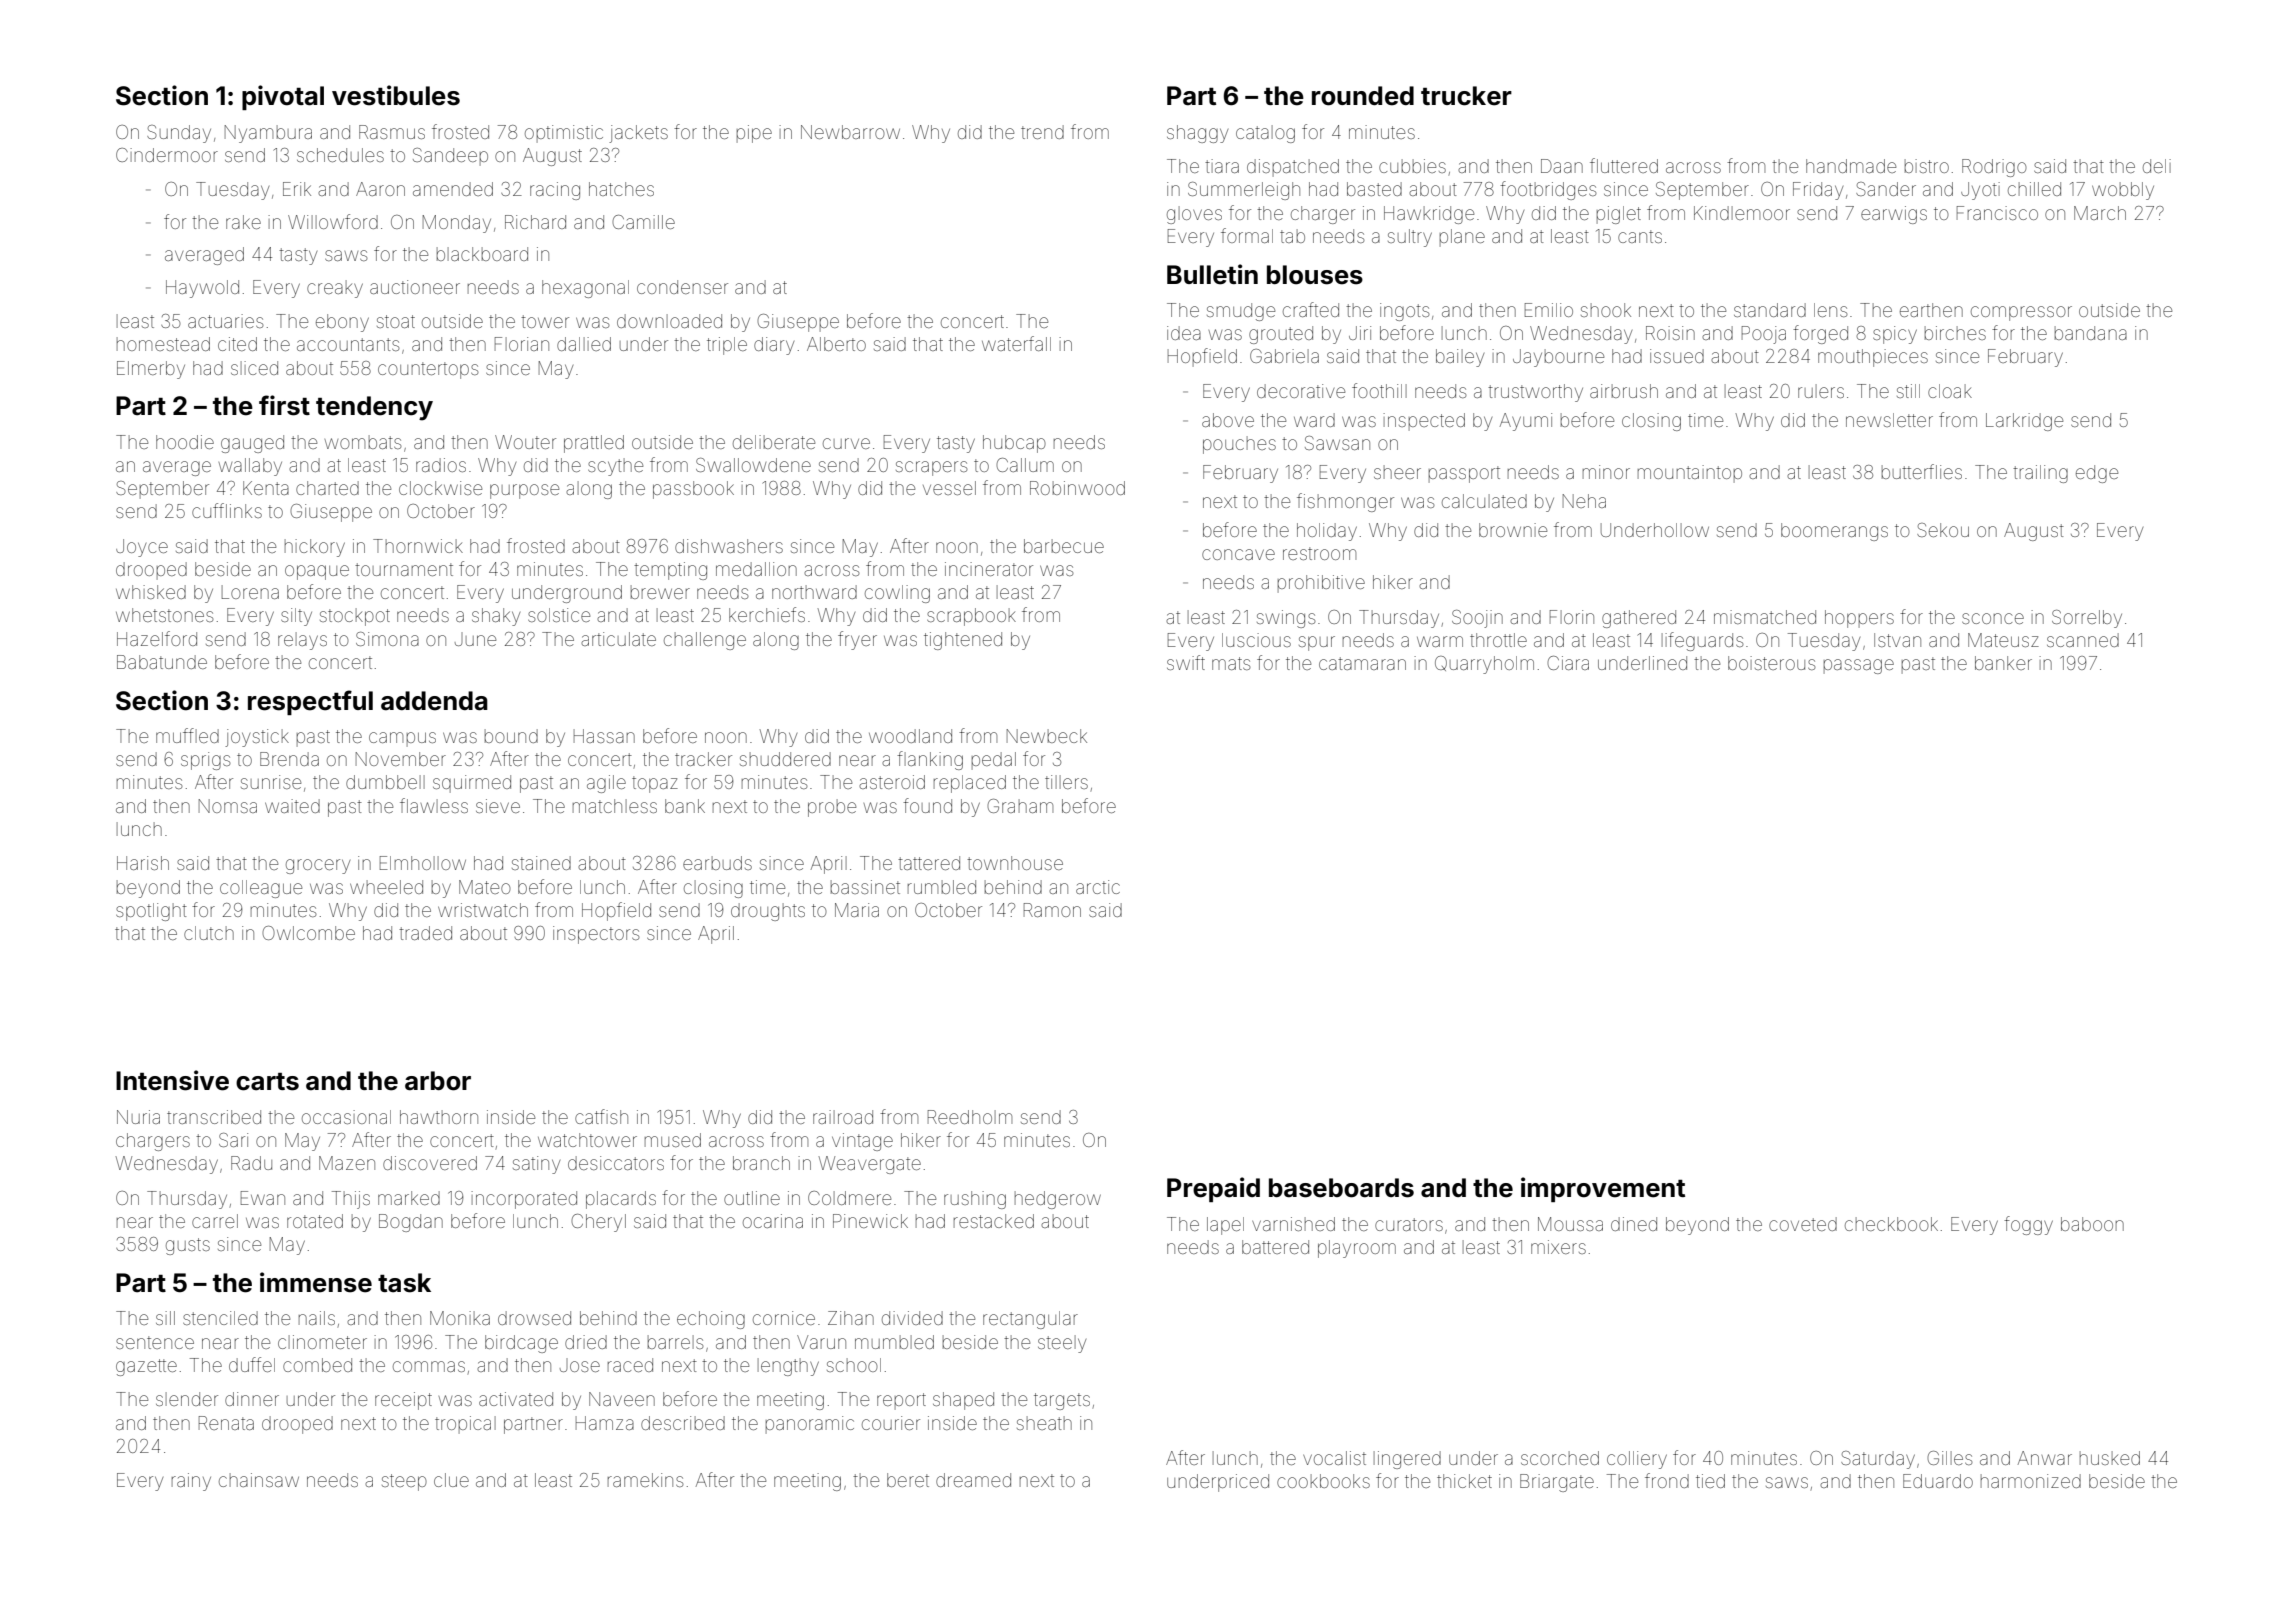 The image size is (2295, 1623). What do you see at coordinates (396, 95) in the screenshot?
I see `vestibules` at bounding box center [396, 95].
